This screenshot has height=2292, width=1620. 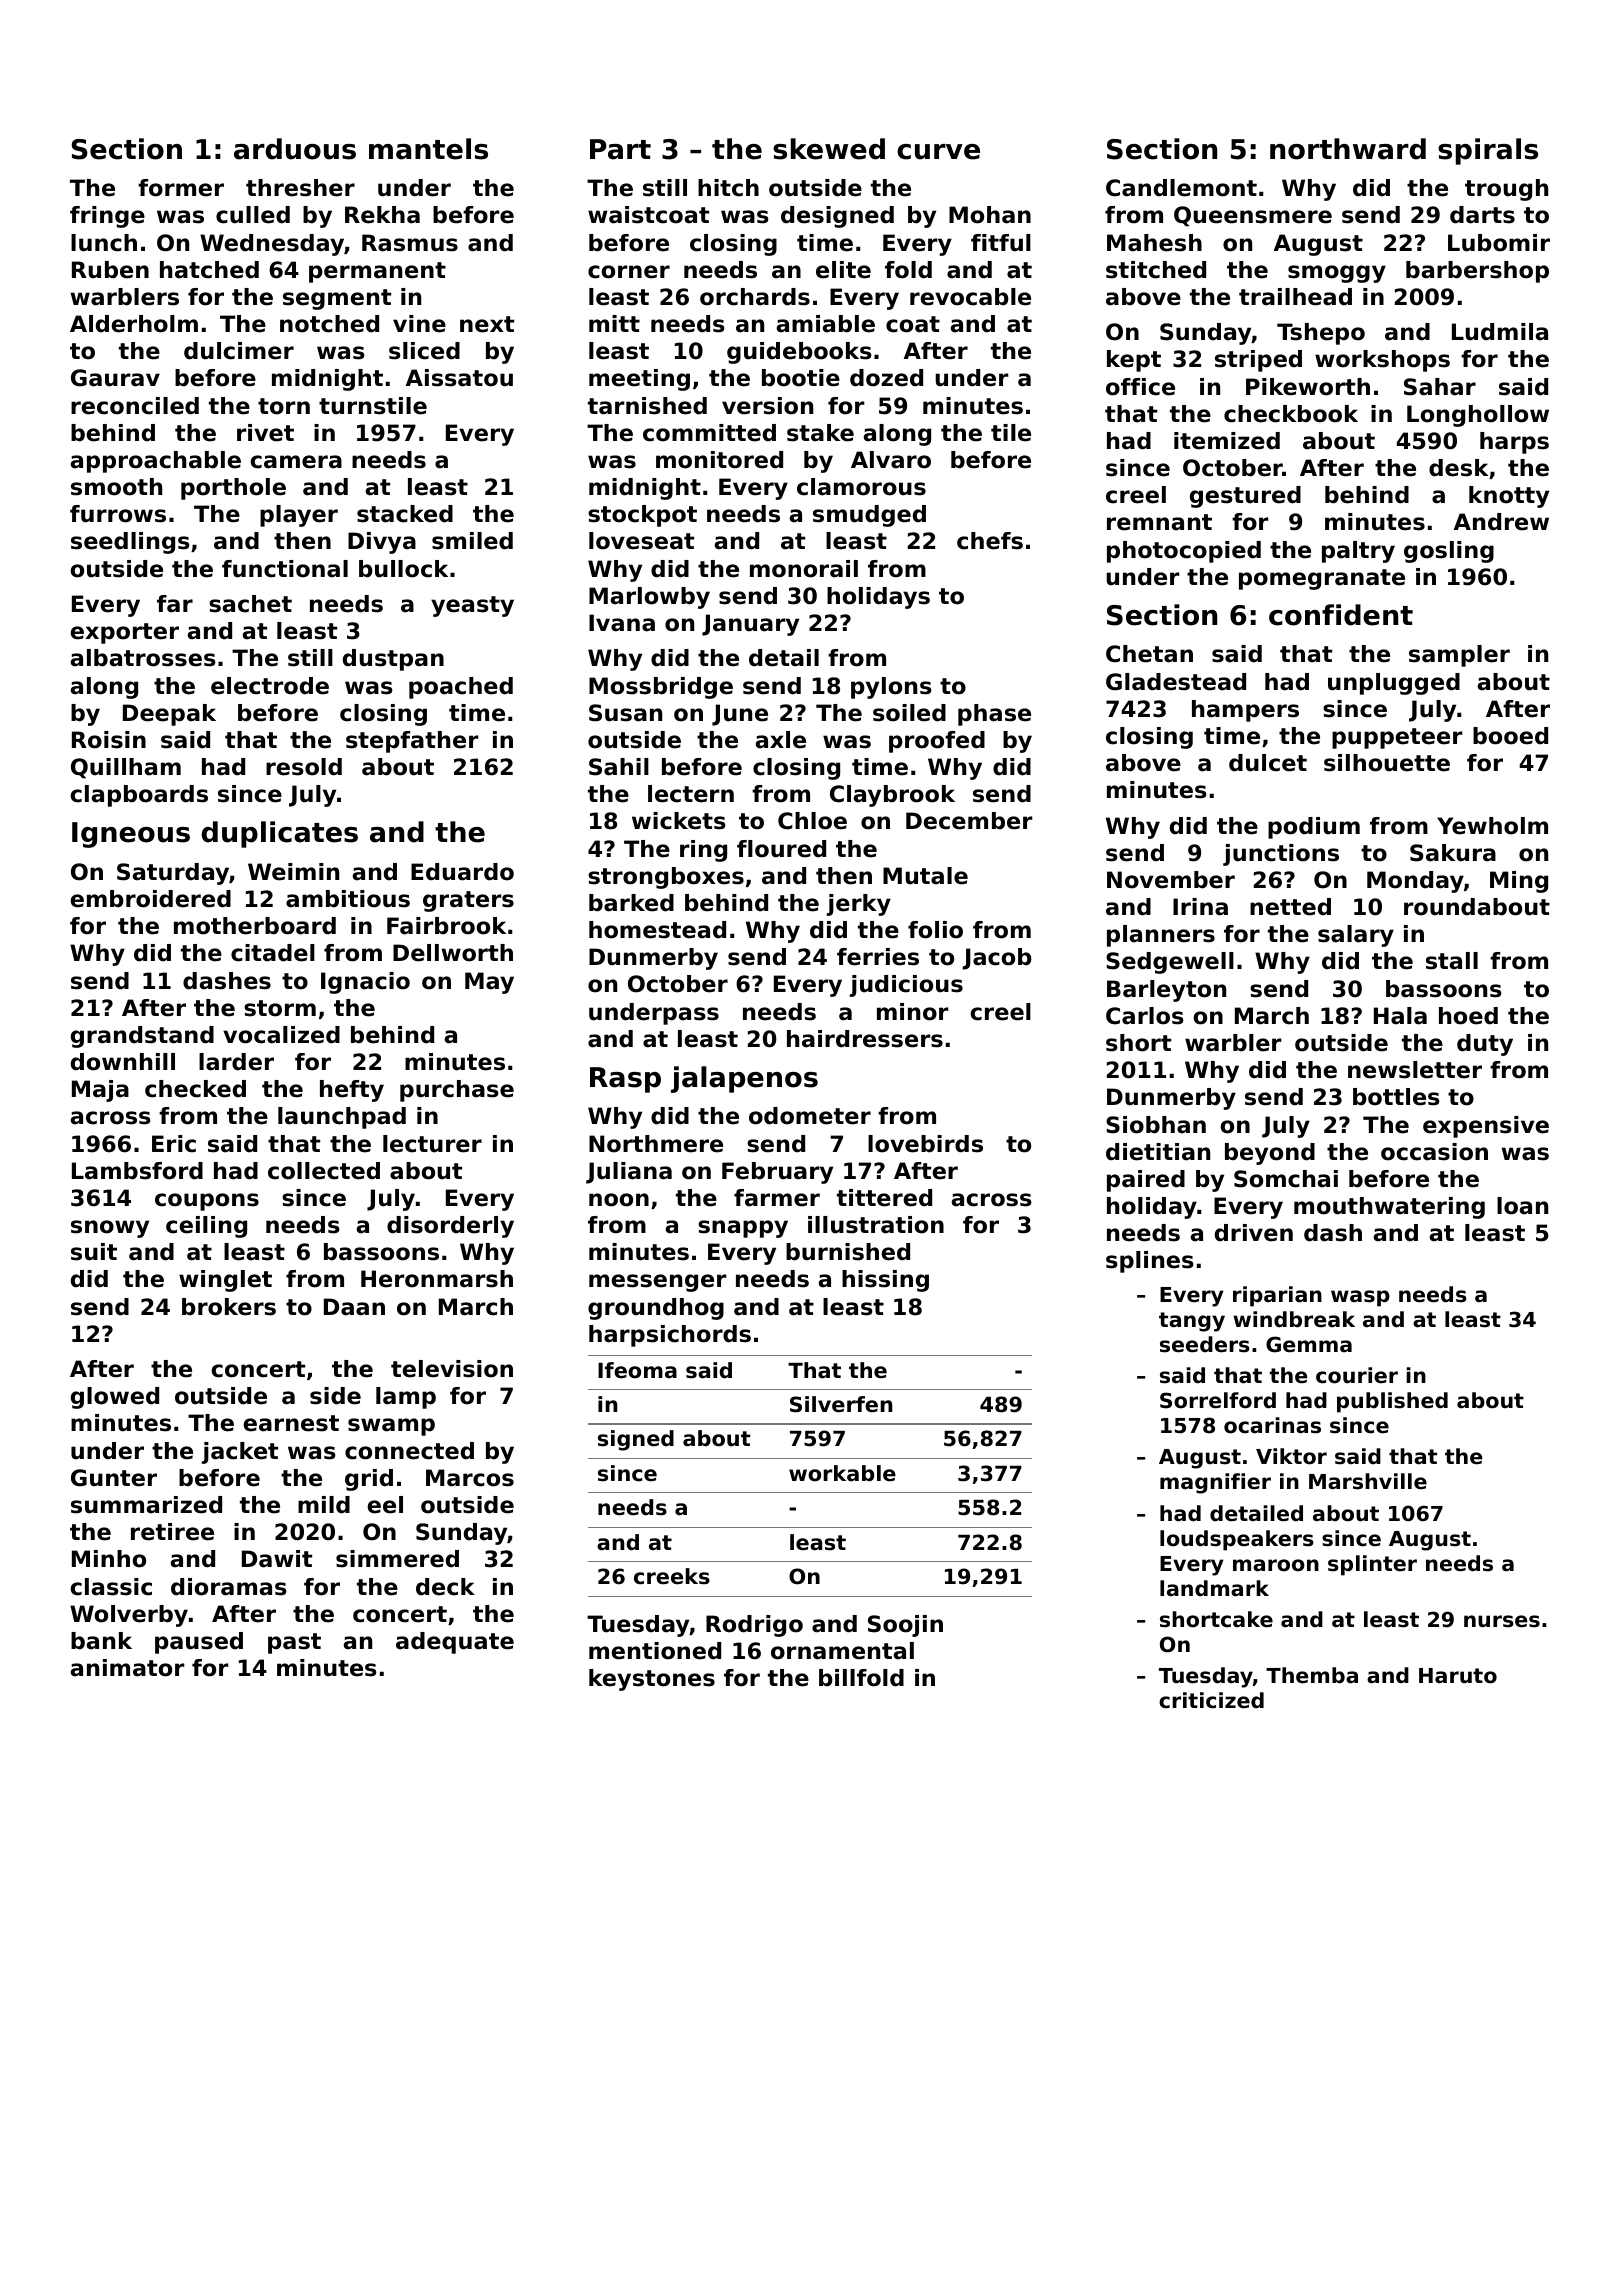 What do you see at coordinates (1253, 216) in the screenshot?
I see `Queensmere` at bounding box center [1253, 216].
